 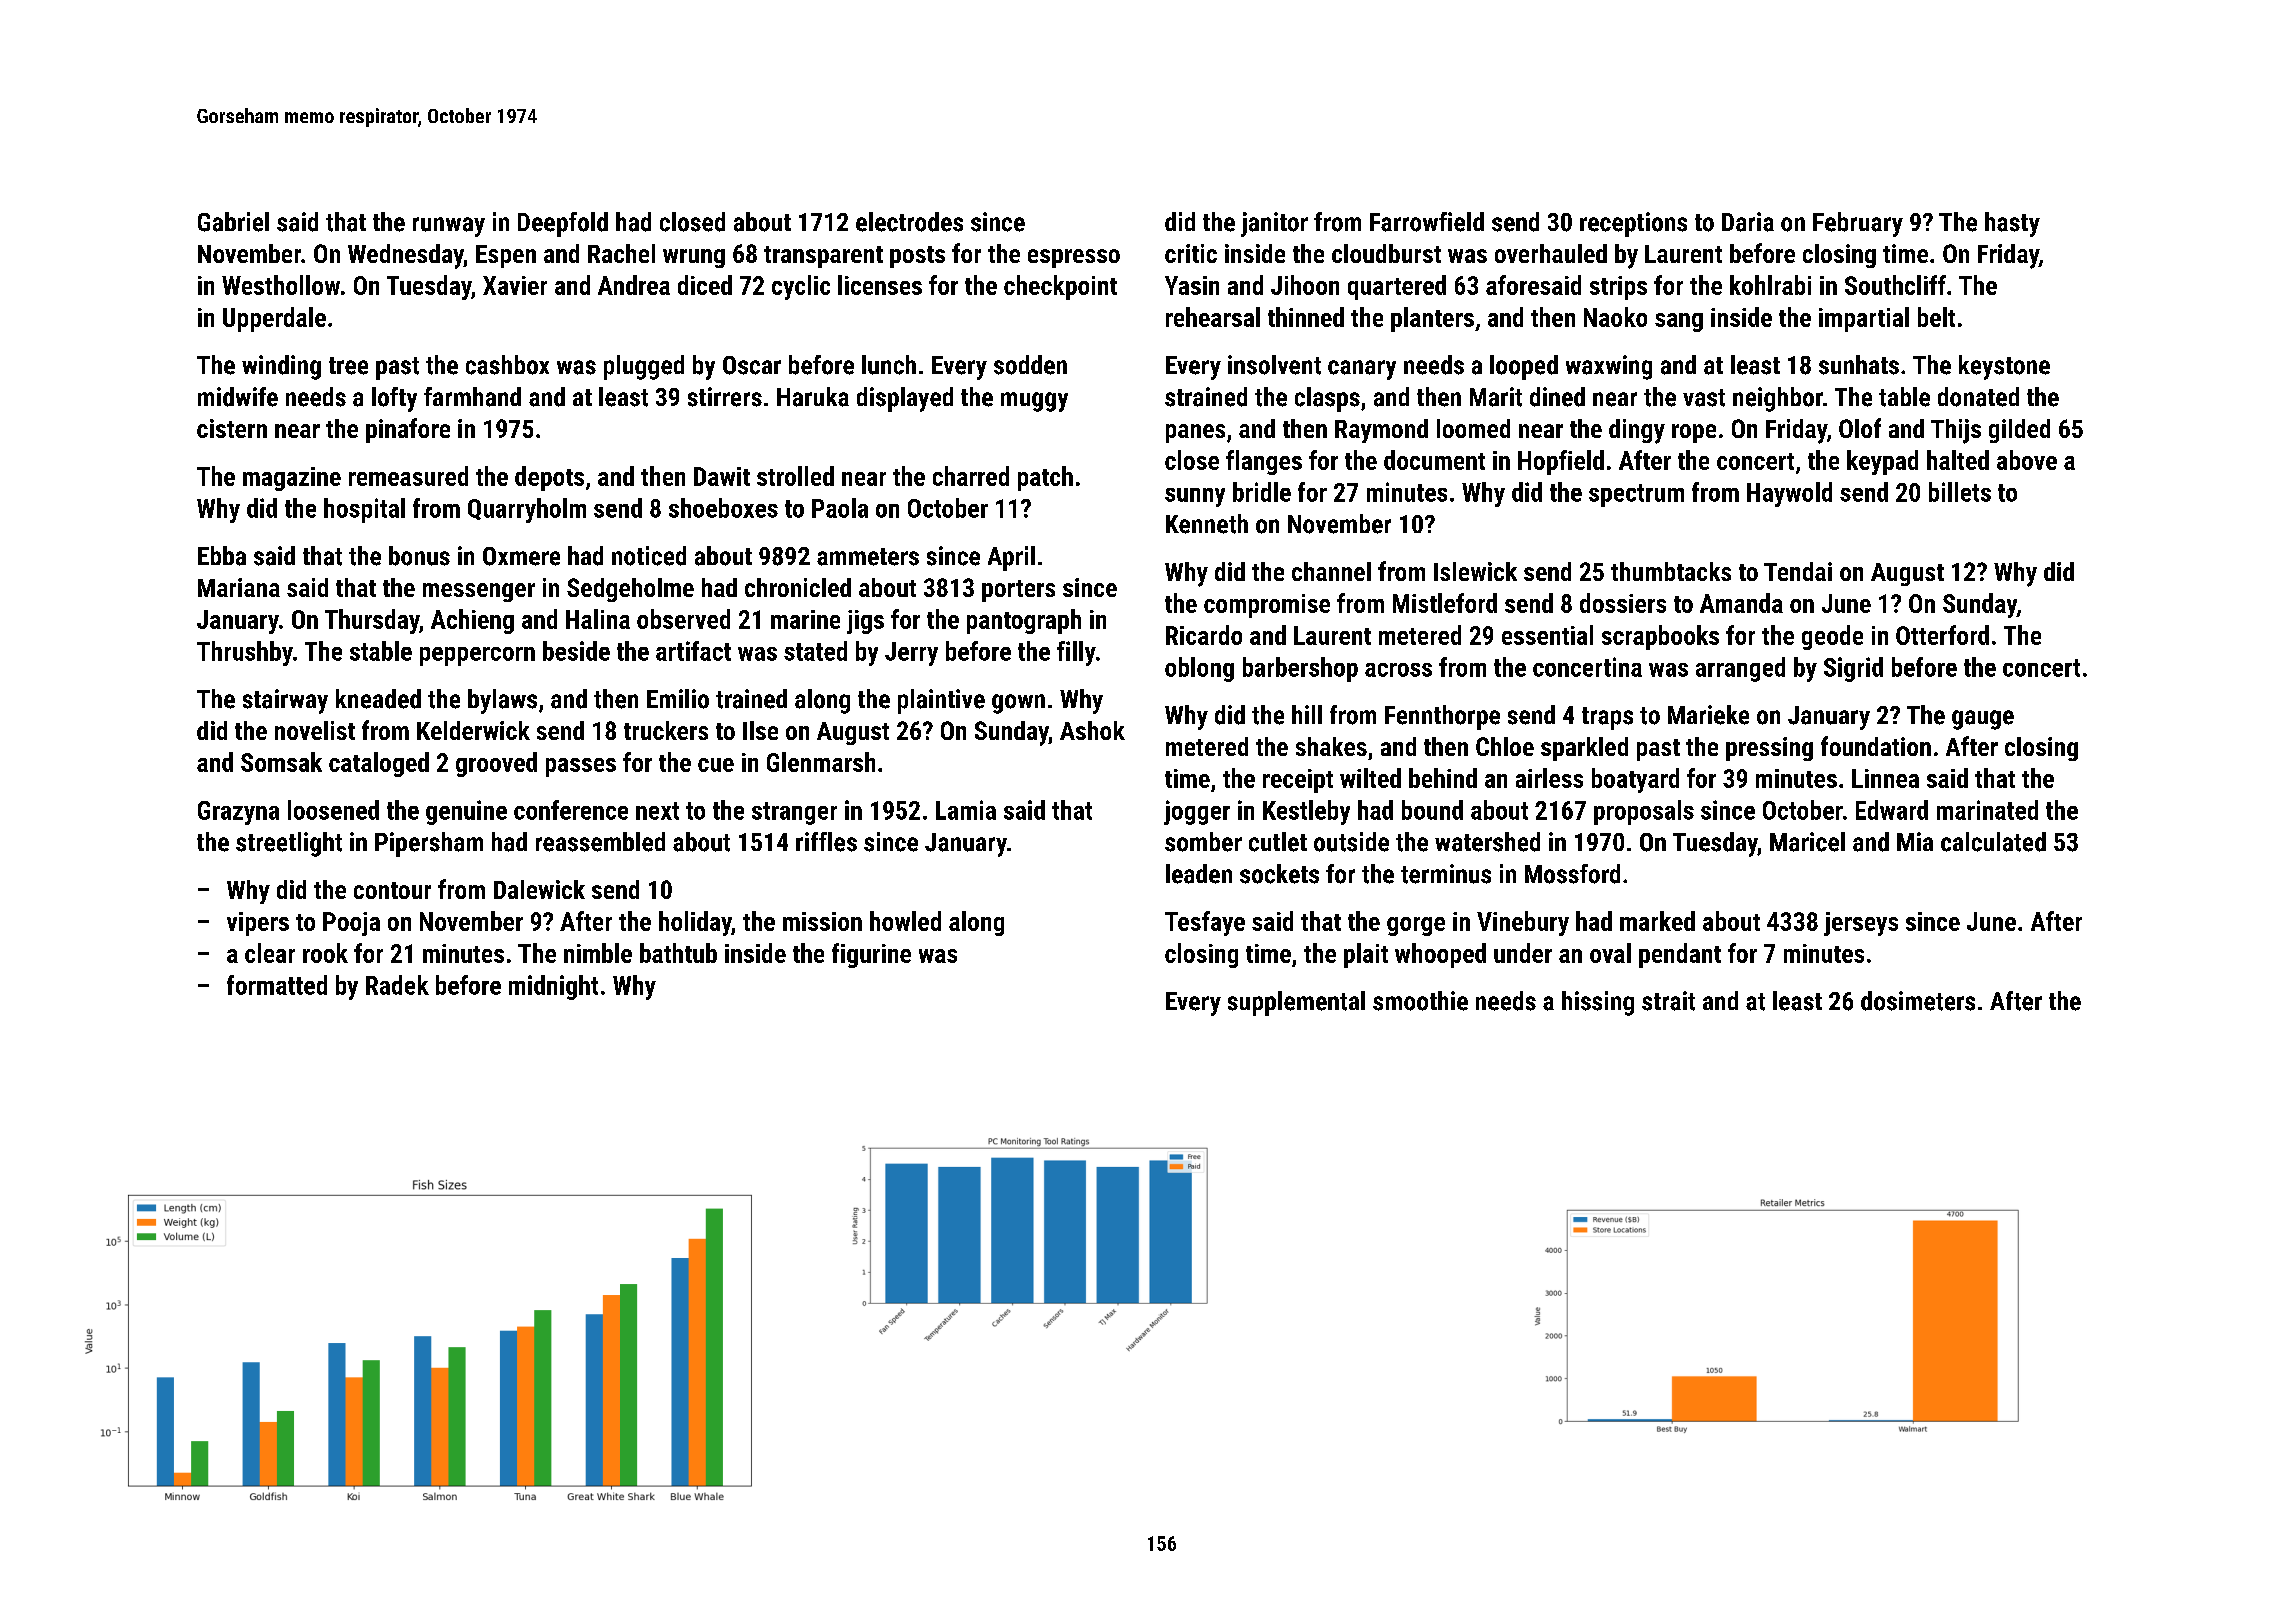 I want to click on Edward, so click(x=1892, y=810).
